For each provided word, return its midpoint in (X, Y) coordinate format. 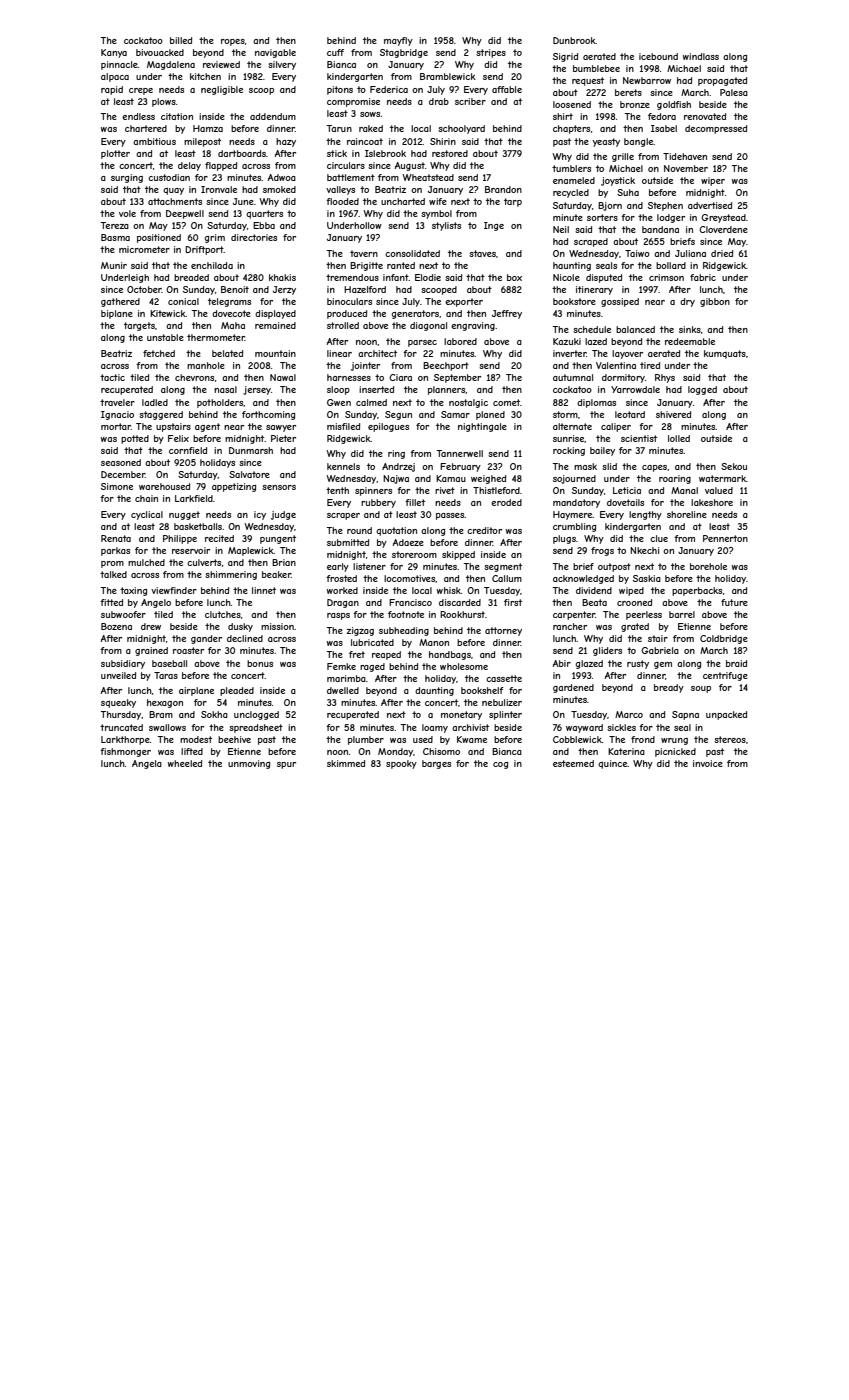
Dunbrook (574, 40)
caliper (616, 427)
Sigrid (565, 57)
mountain (275, 353)
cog (500, 765)
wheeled (185, 763)
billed (181, 40)
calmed (371, 402)
